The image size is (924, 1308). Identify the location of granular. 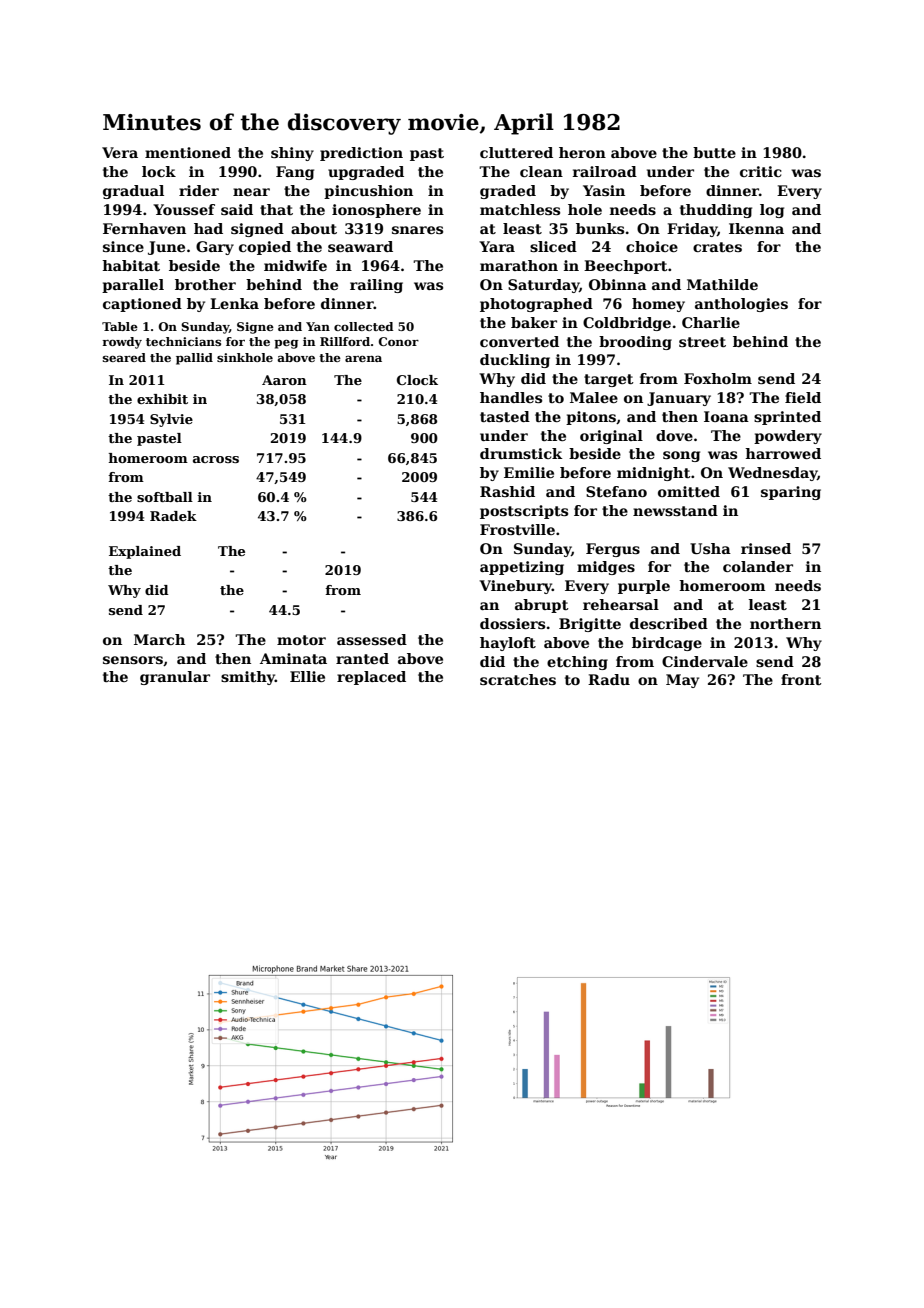
(175, 678).
